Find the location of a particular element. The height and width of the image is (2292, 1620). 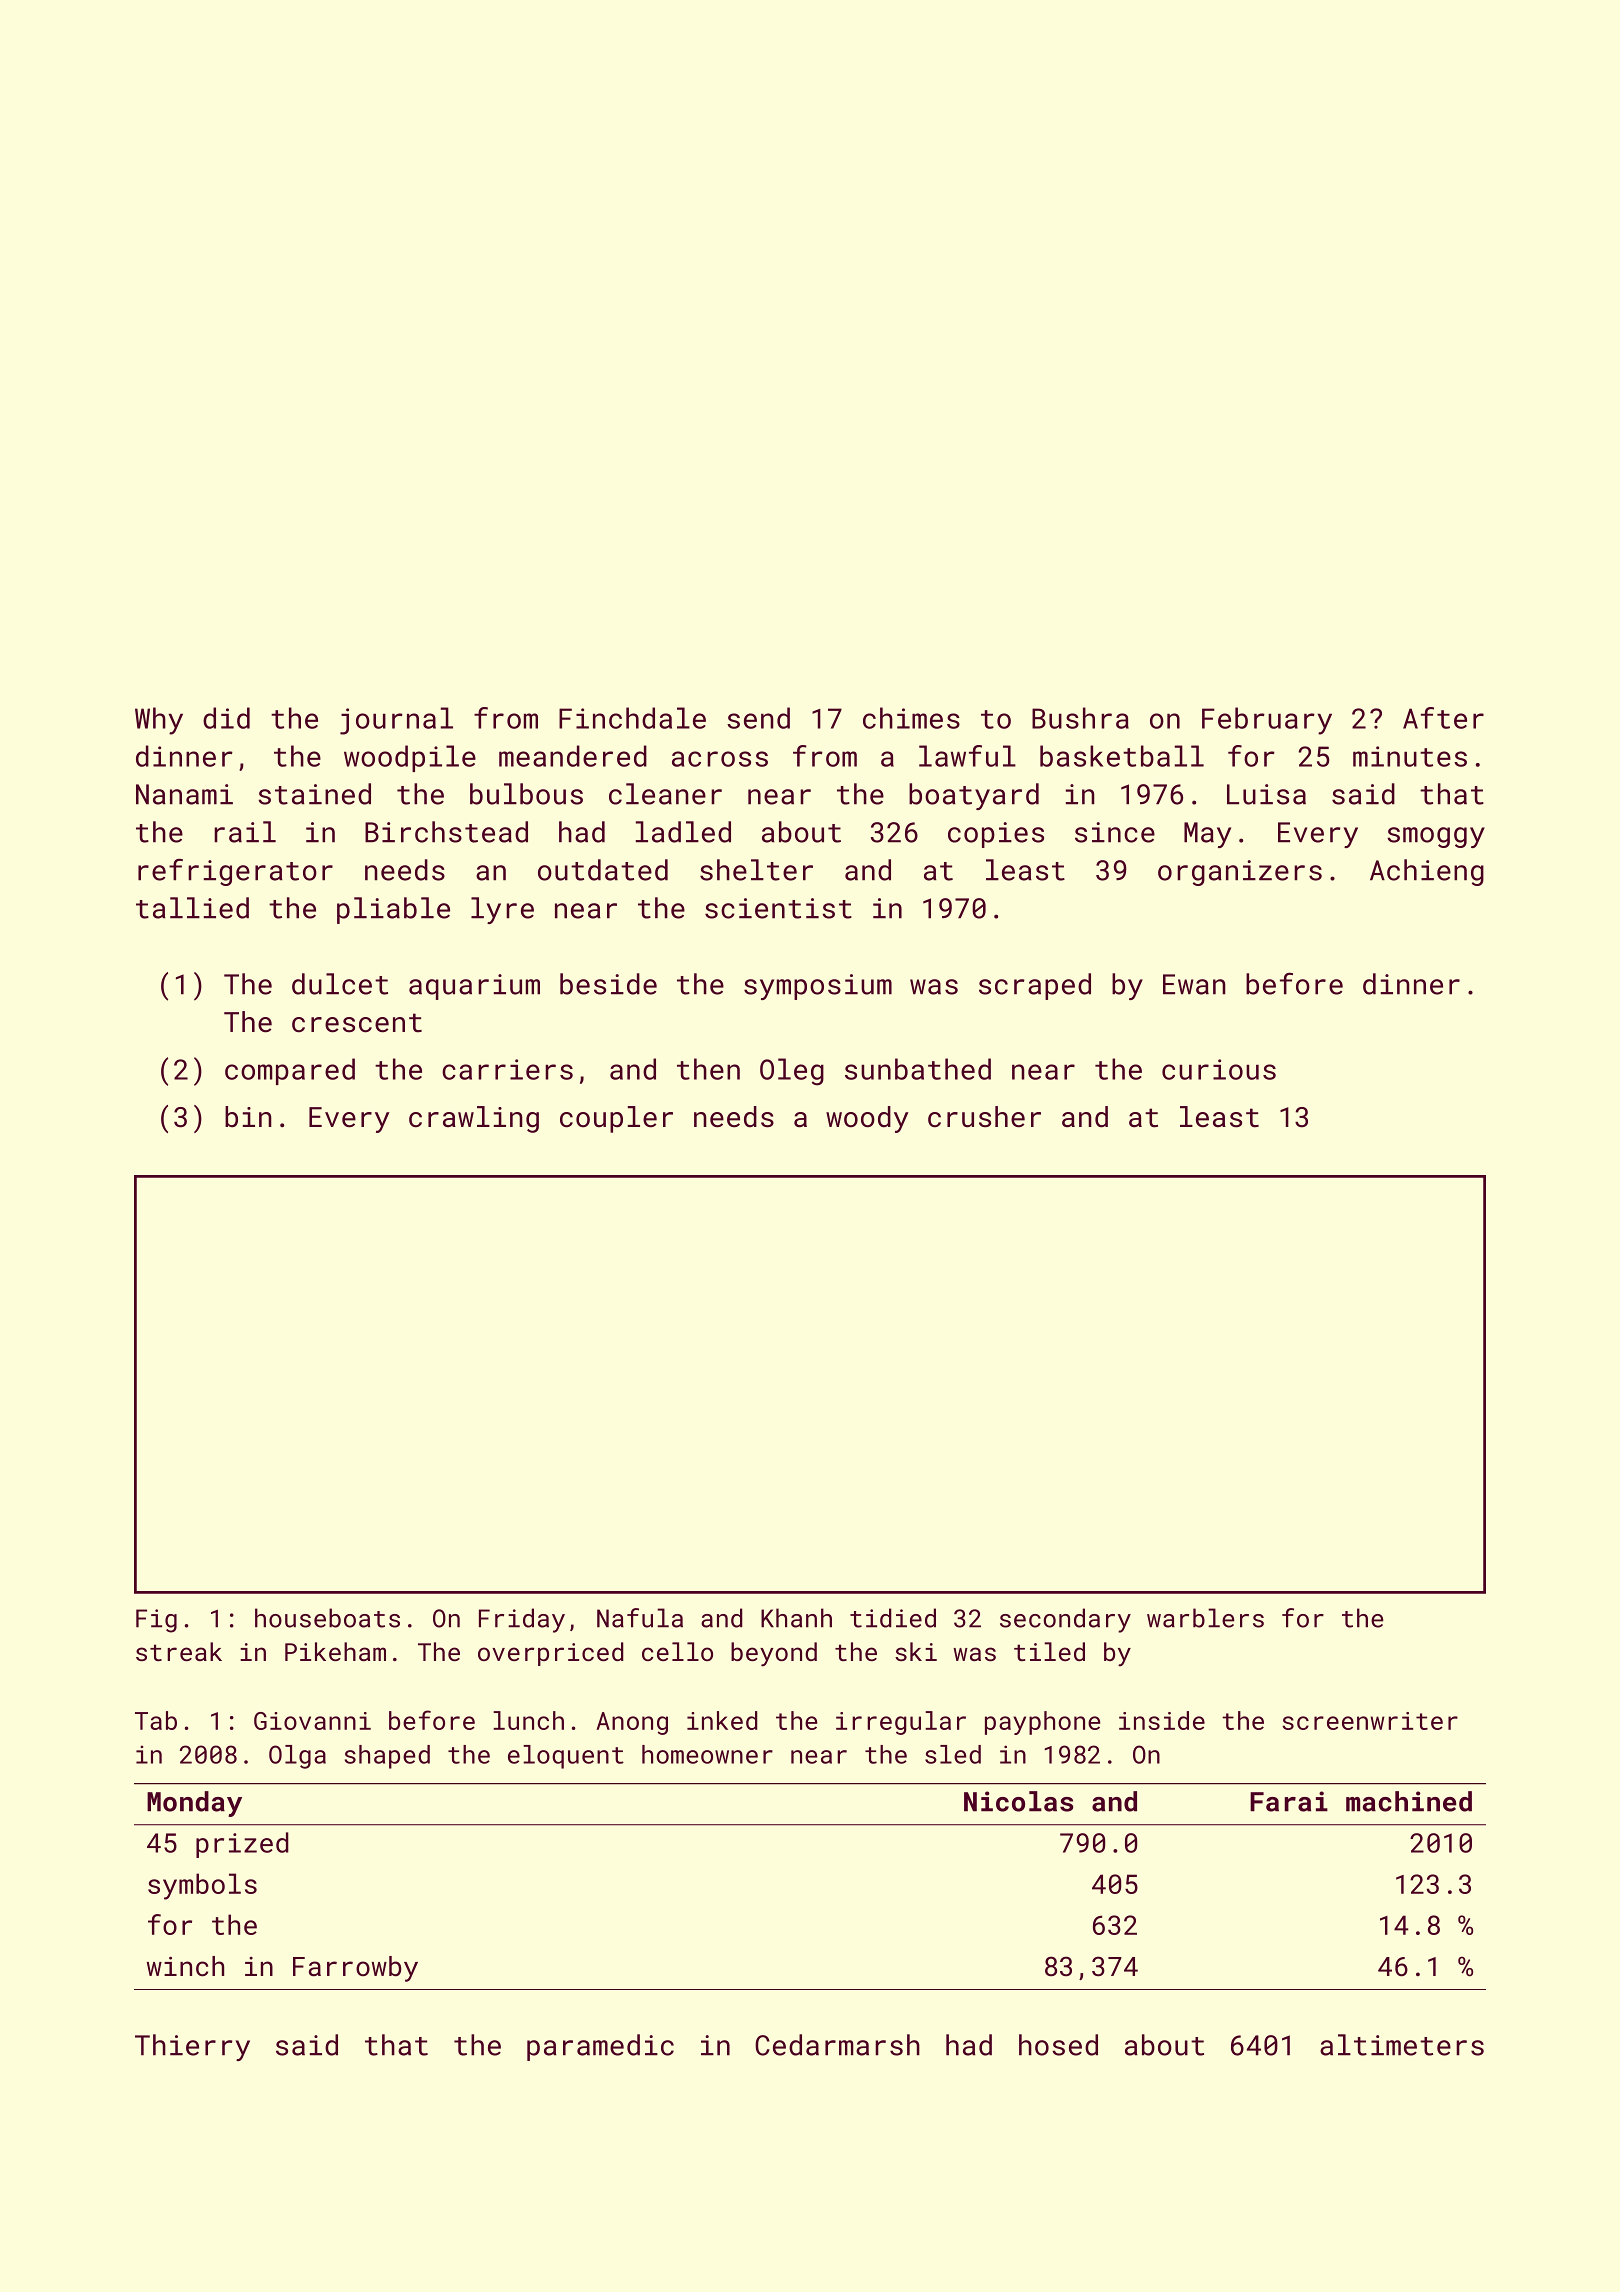

refrigerator is located at coordinates (235, 872).
